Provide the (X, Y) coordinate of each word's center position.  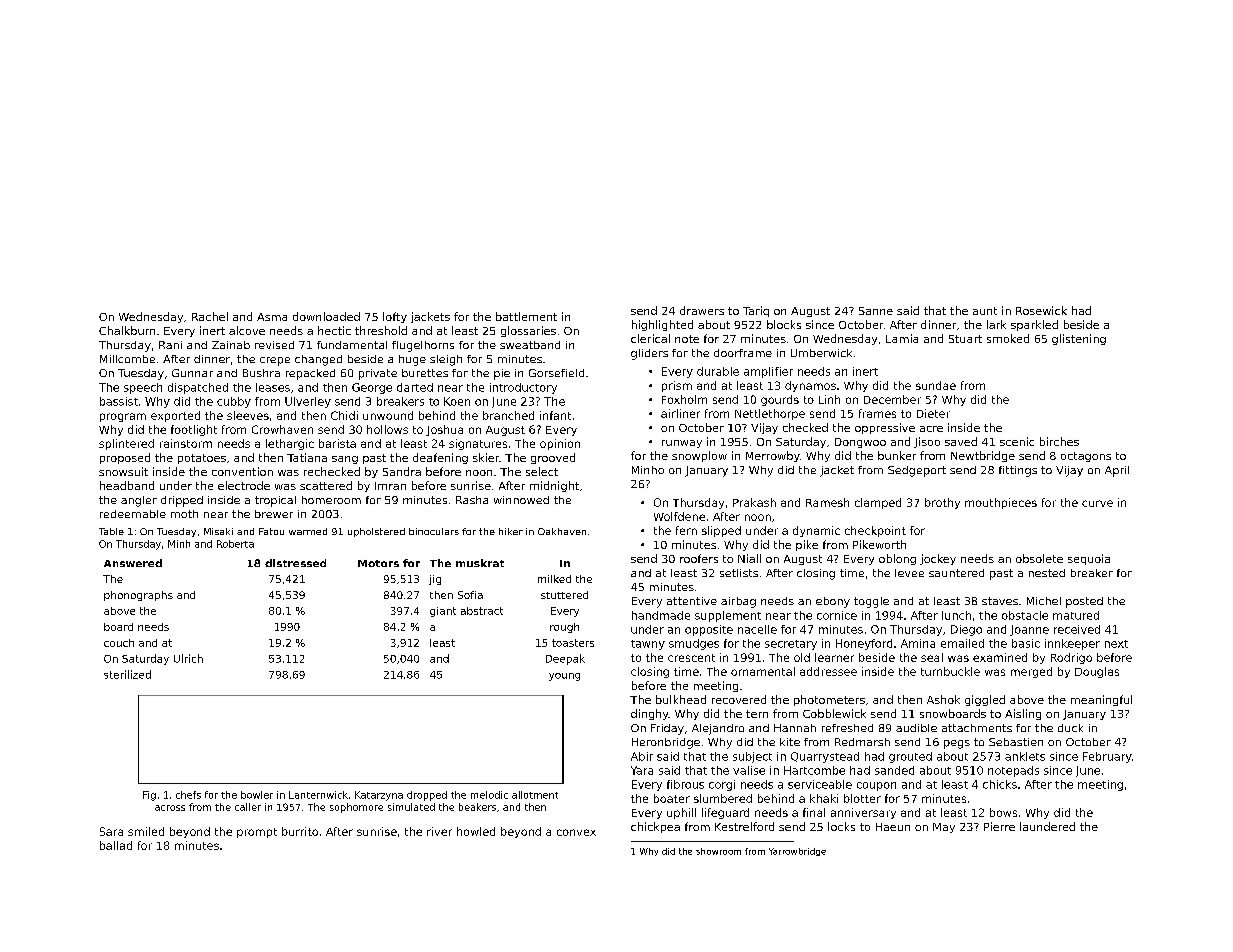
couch (119, 643)
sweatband (530, 345)
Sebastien (1016, 742)
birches (1059, 441)
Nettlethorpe (770, 414)
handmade (661, 615)
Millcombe (127, 359)
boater (672, 798)
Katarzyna (379, 796)
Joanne (1029, 630)
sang (345, 460)
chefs (188, 795)
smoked (1008, 338)
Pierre (999, 826)
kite (790, 742)
